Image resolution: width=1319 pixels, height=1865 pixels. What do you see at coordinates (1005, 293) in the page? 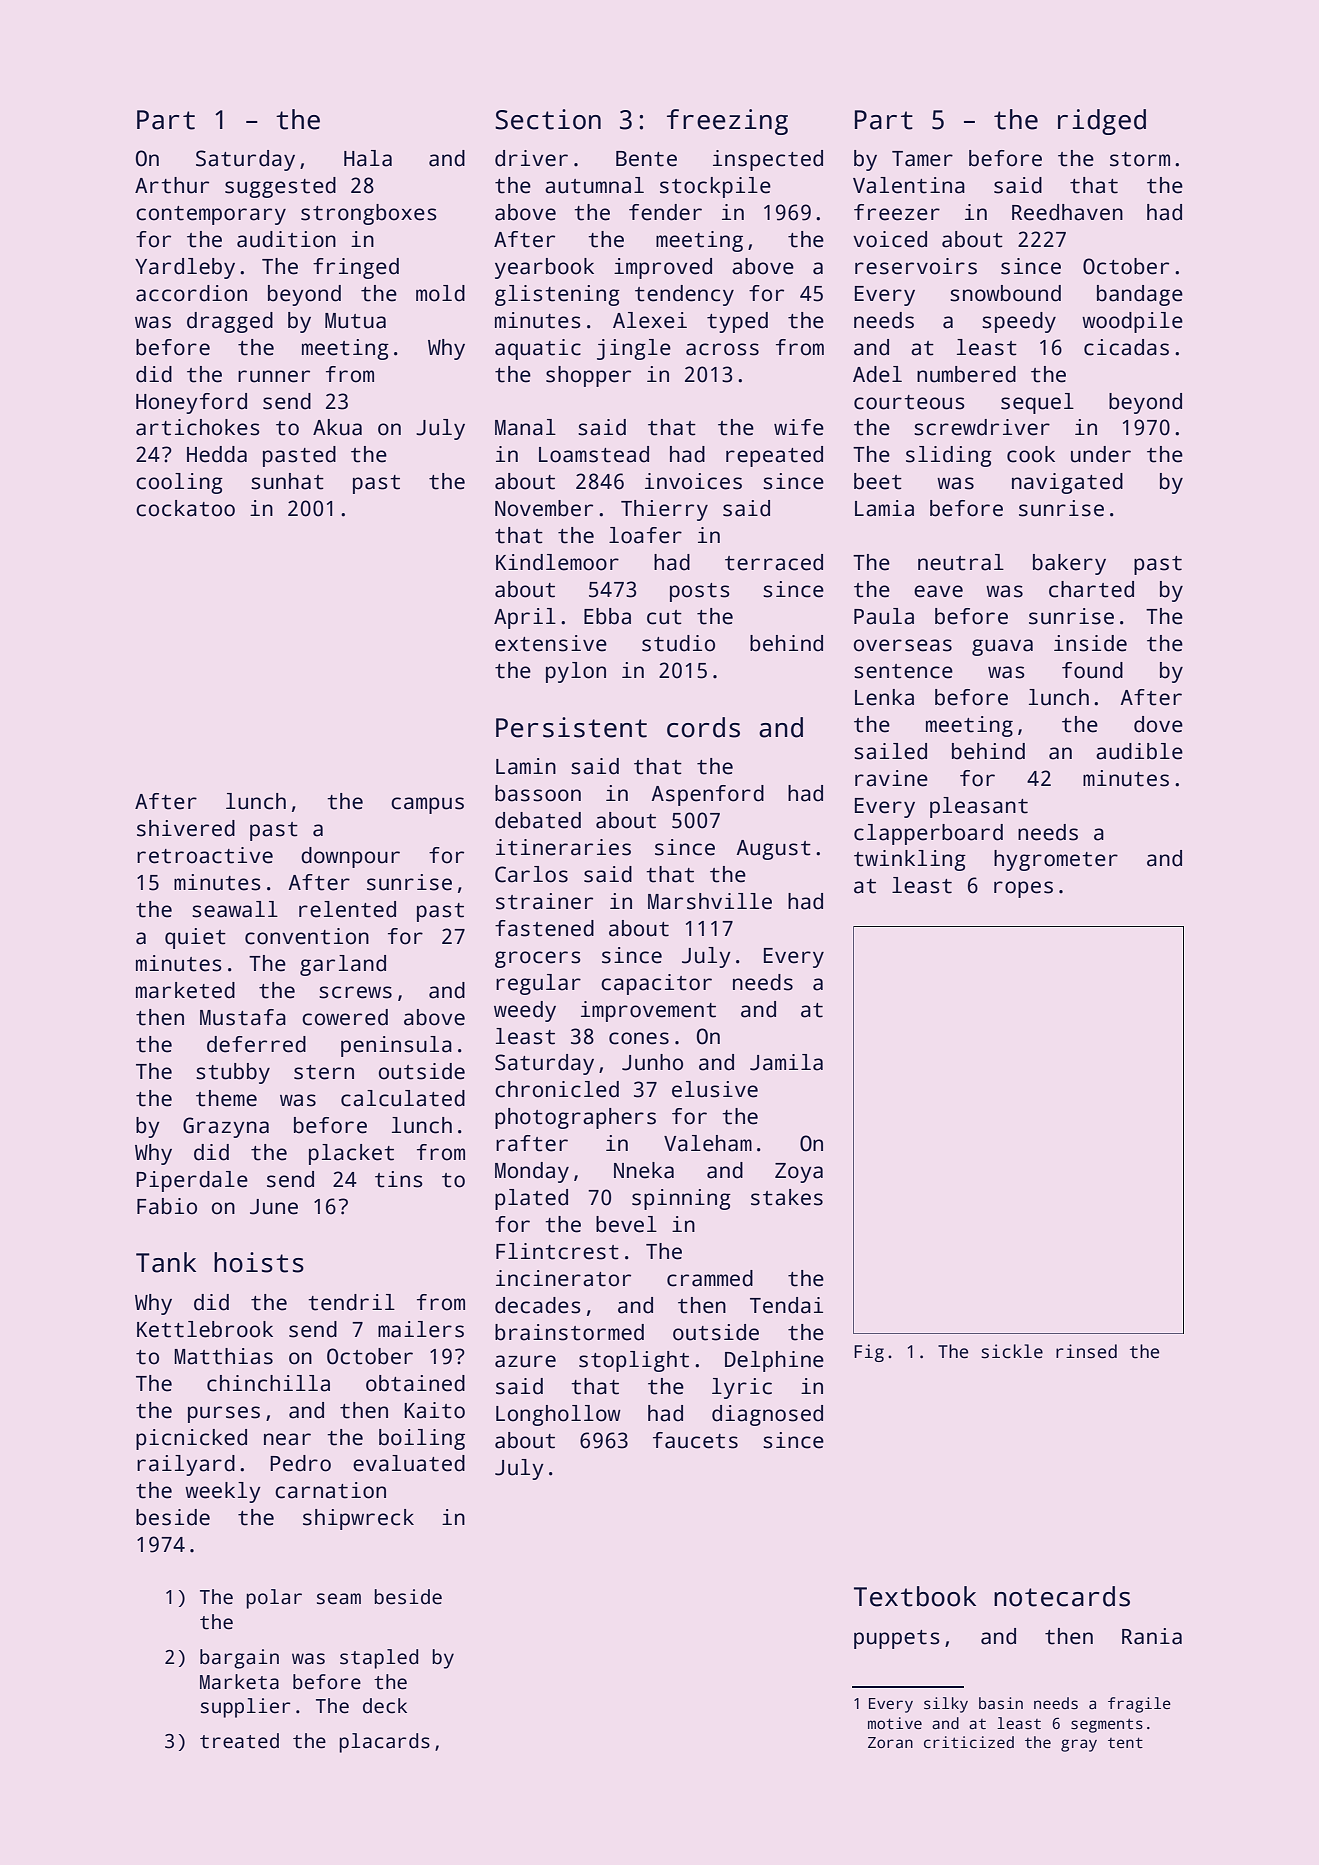
I see `snowbound` at bounding box center [1005, 293].
